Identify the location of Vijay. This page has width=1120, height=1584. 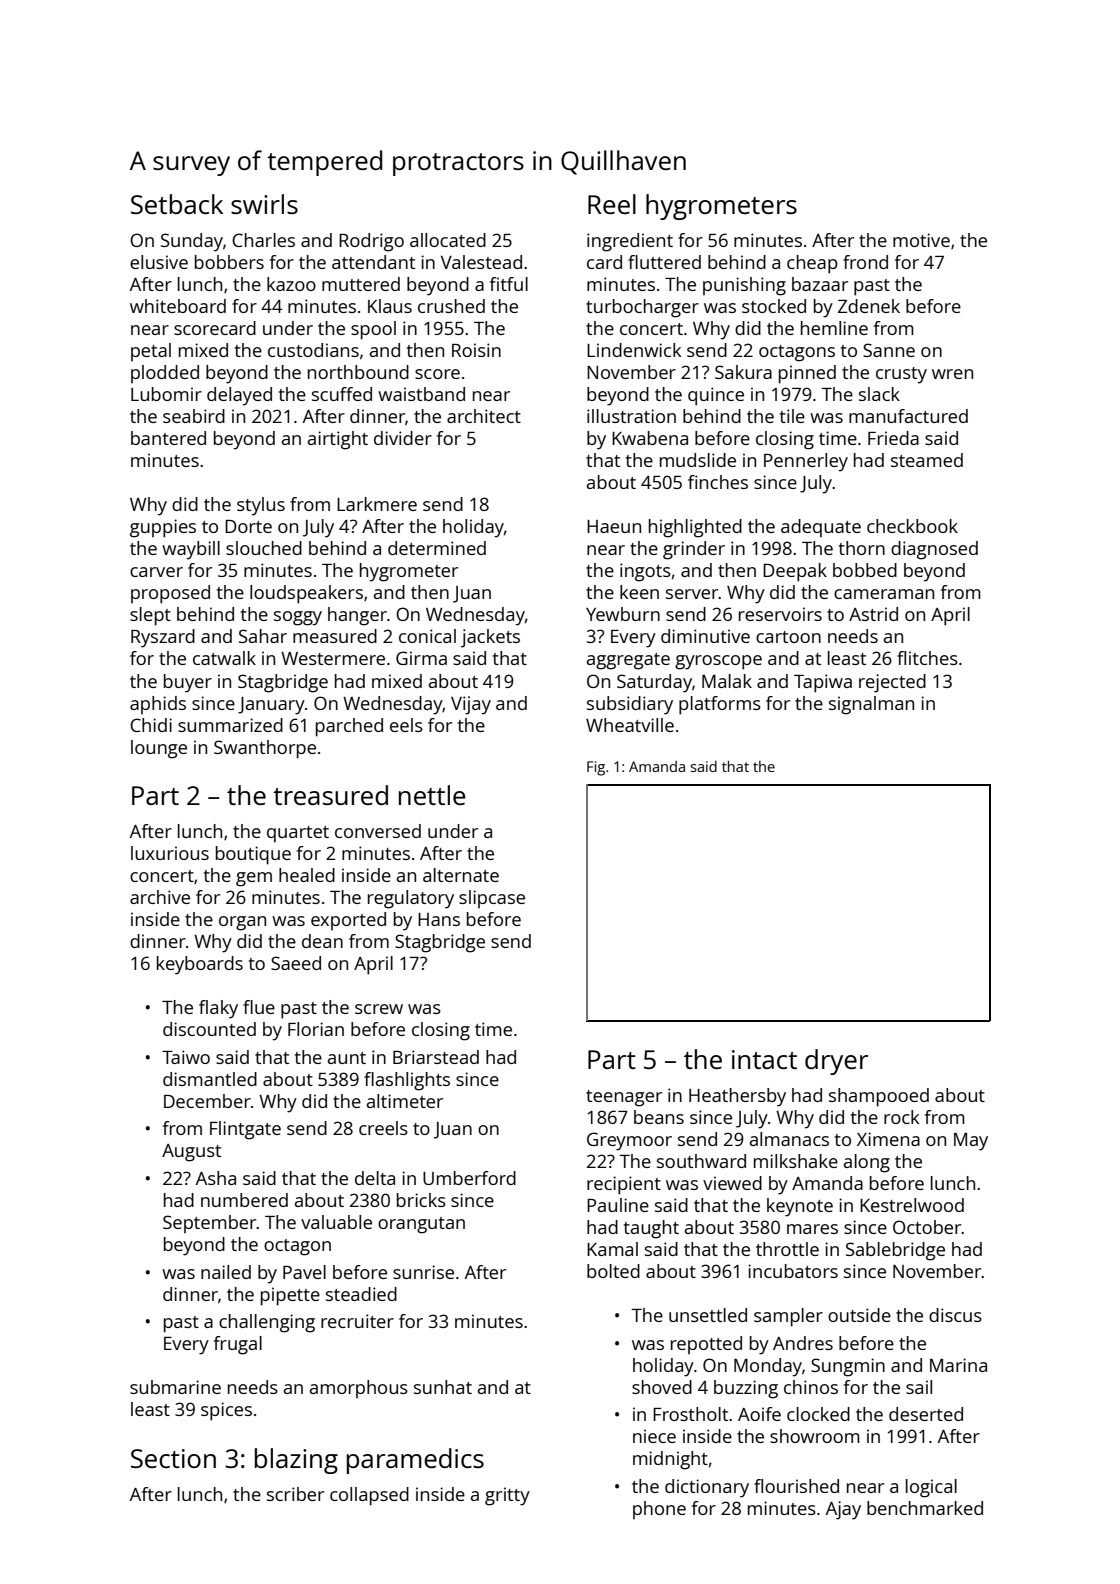
(471, 705).
